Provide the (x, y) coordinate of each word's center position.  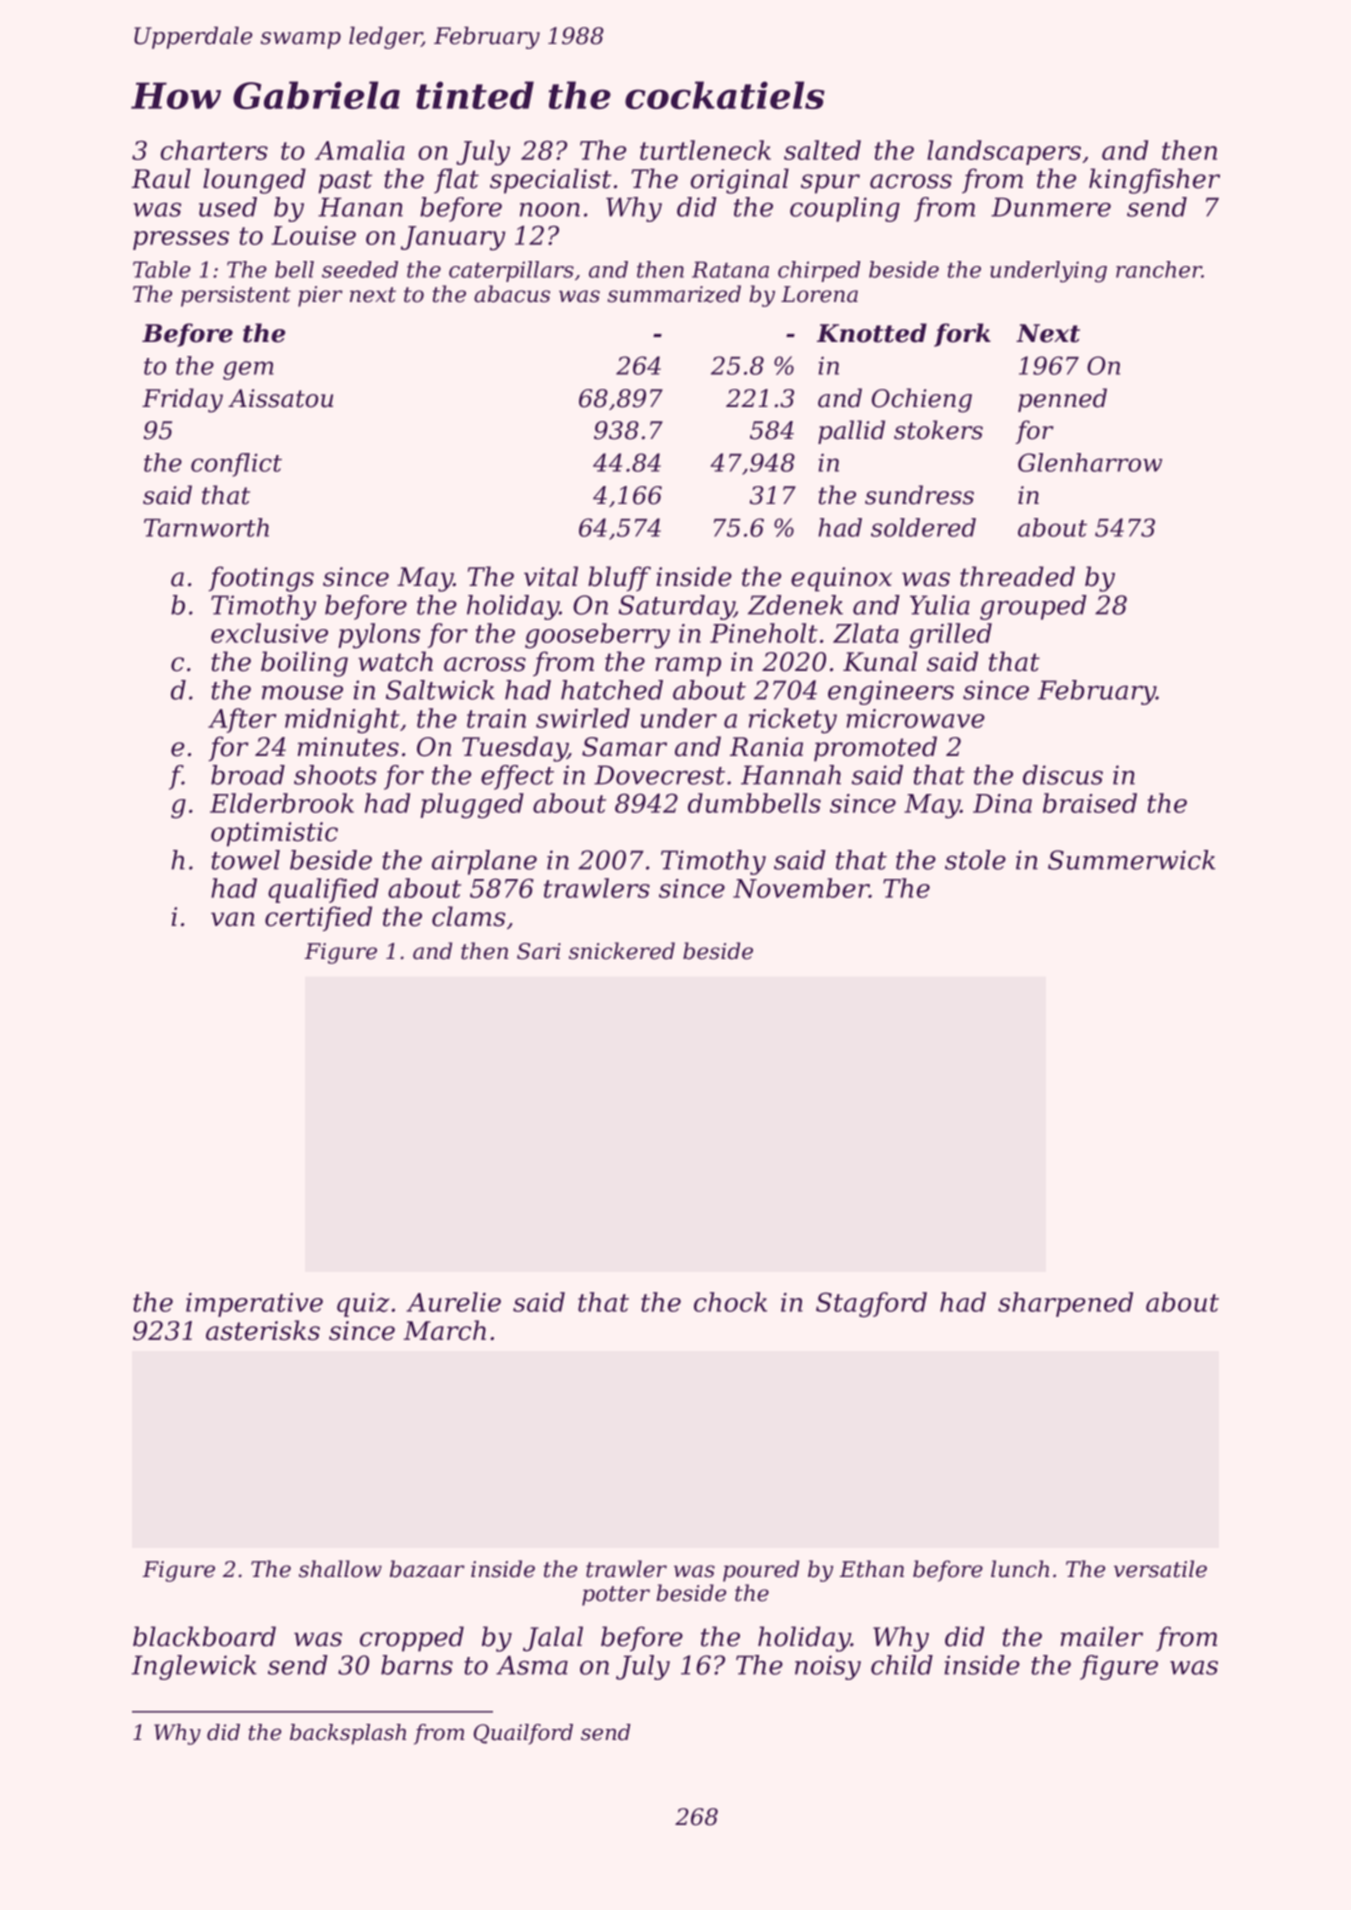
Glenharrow (1090, 462)
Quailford (523, 1734)
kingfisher (1154, 181)
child (902, 1665)
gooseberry (597, 636)
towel (246, 860)
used (228, 207)
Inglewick (194, 1667)
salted (822, 150)
